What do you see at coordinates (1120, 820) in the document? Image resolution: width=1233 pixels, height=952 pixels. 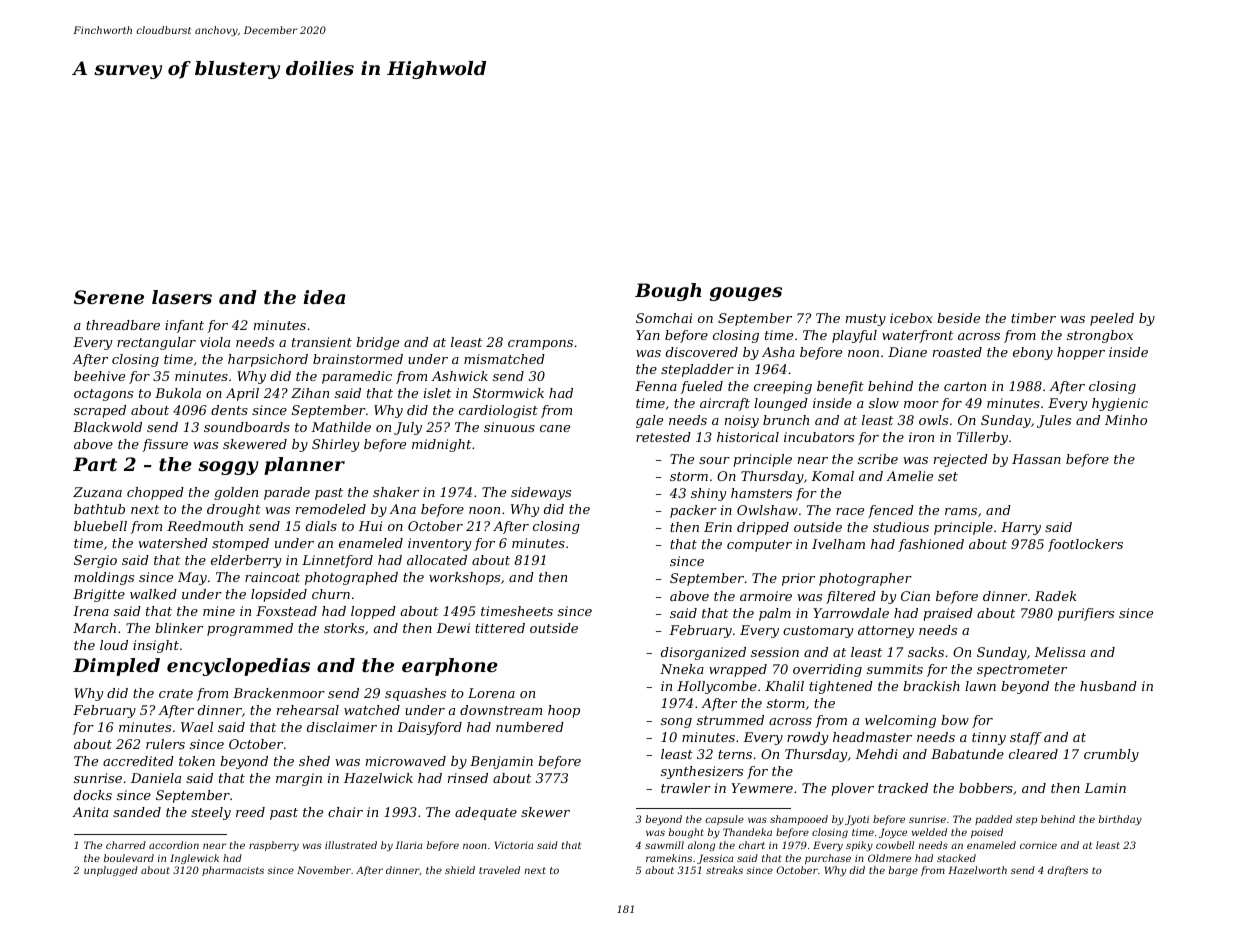 I see `birthday` at bounding box center [1120, 820].
